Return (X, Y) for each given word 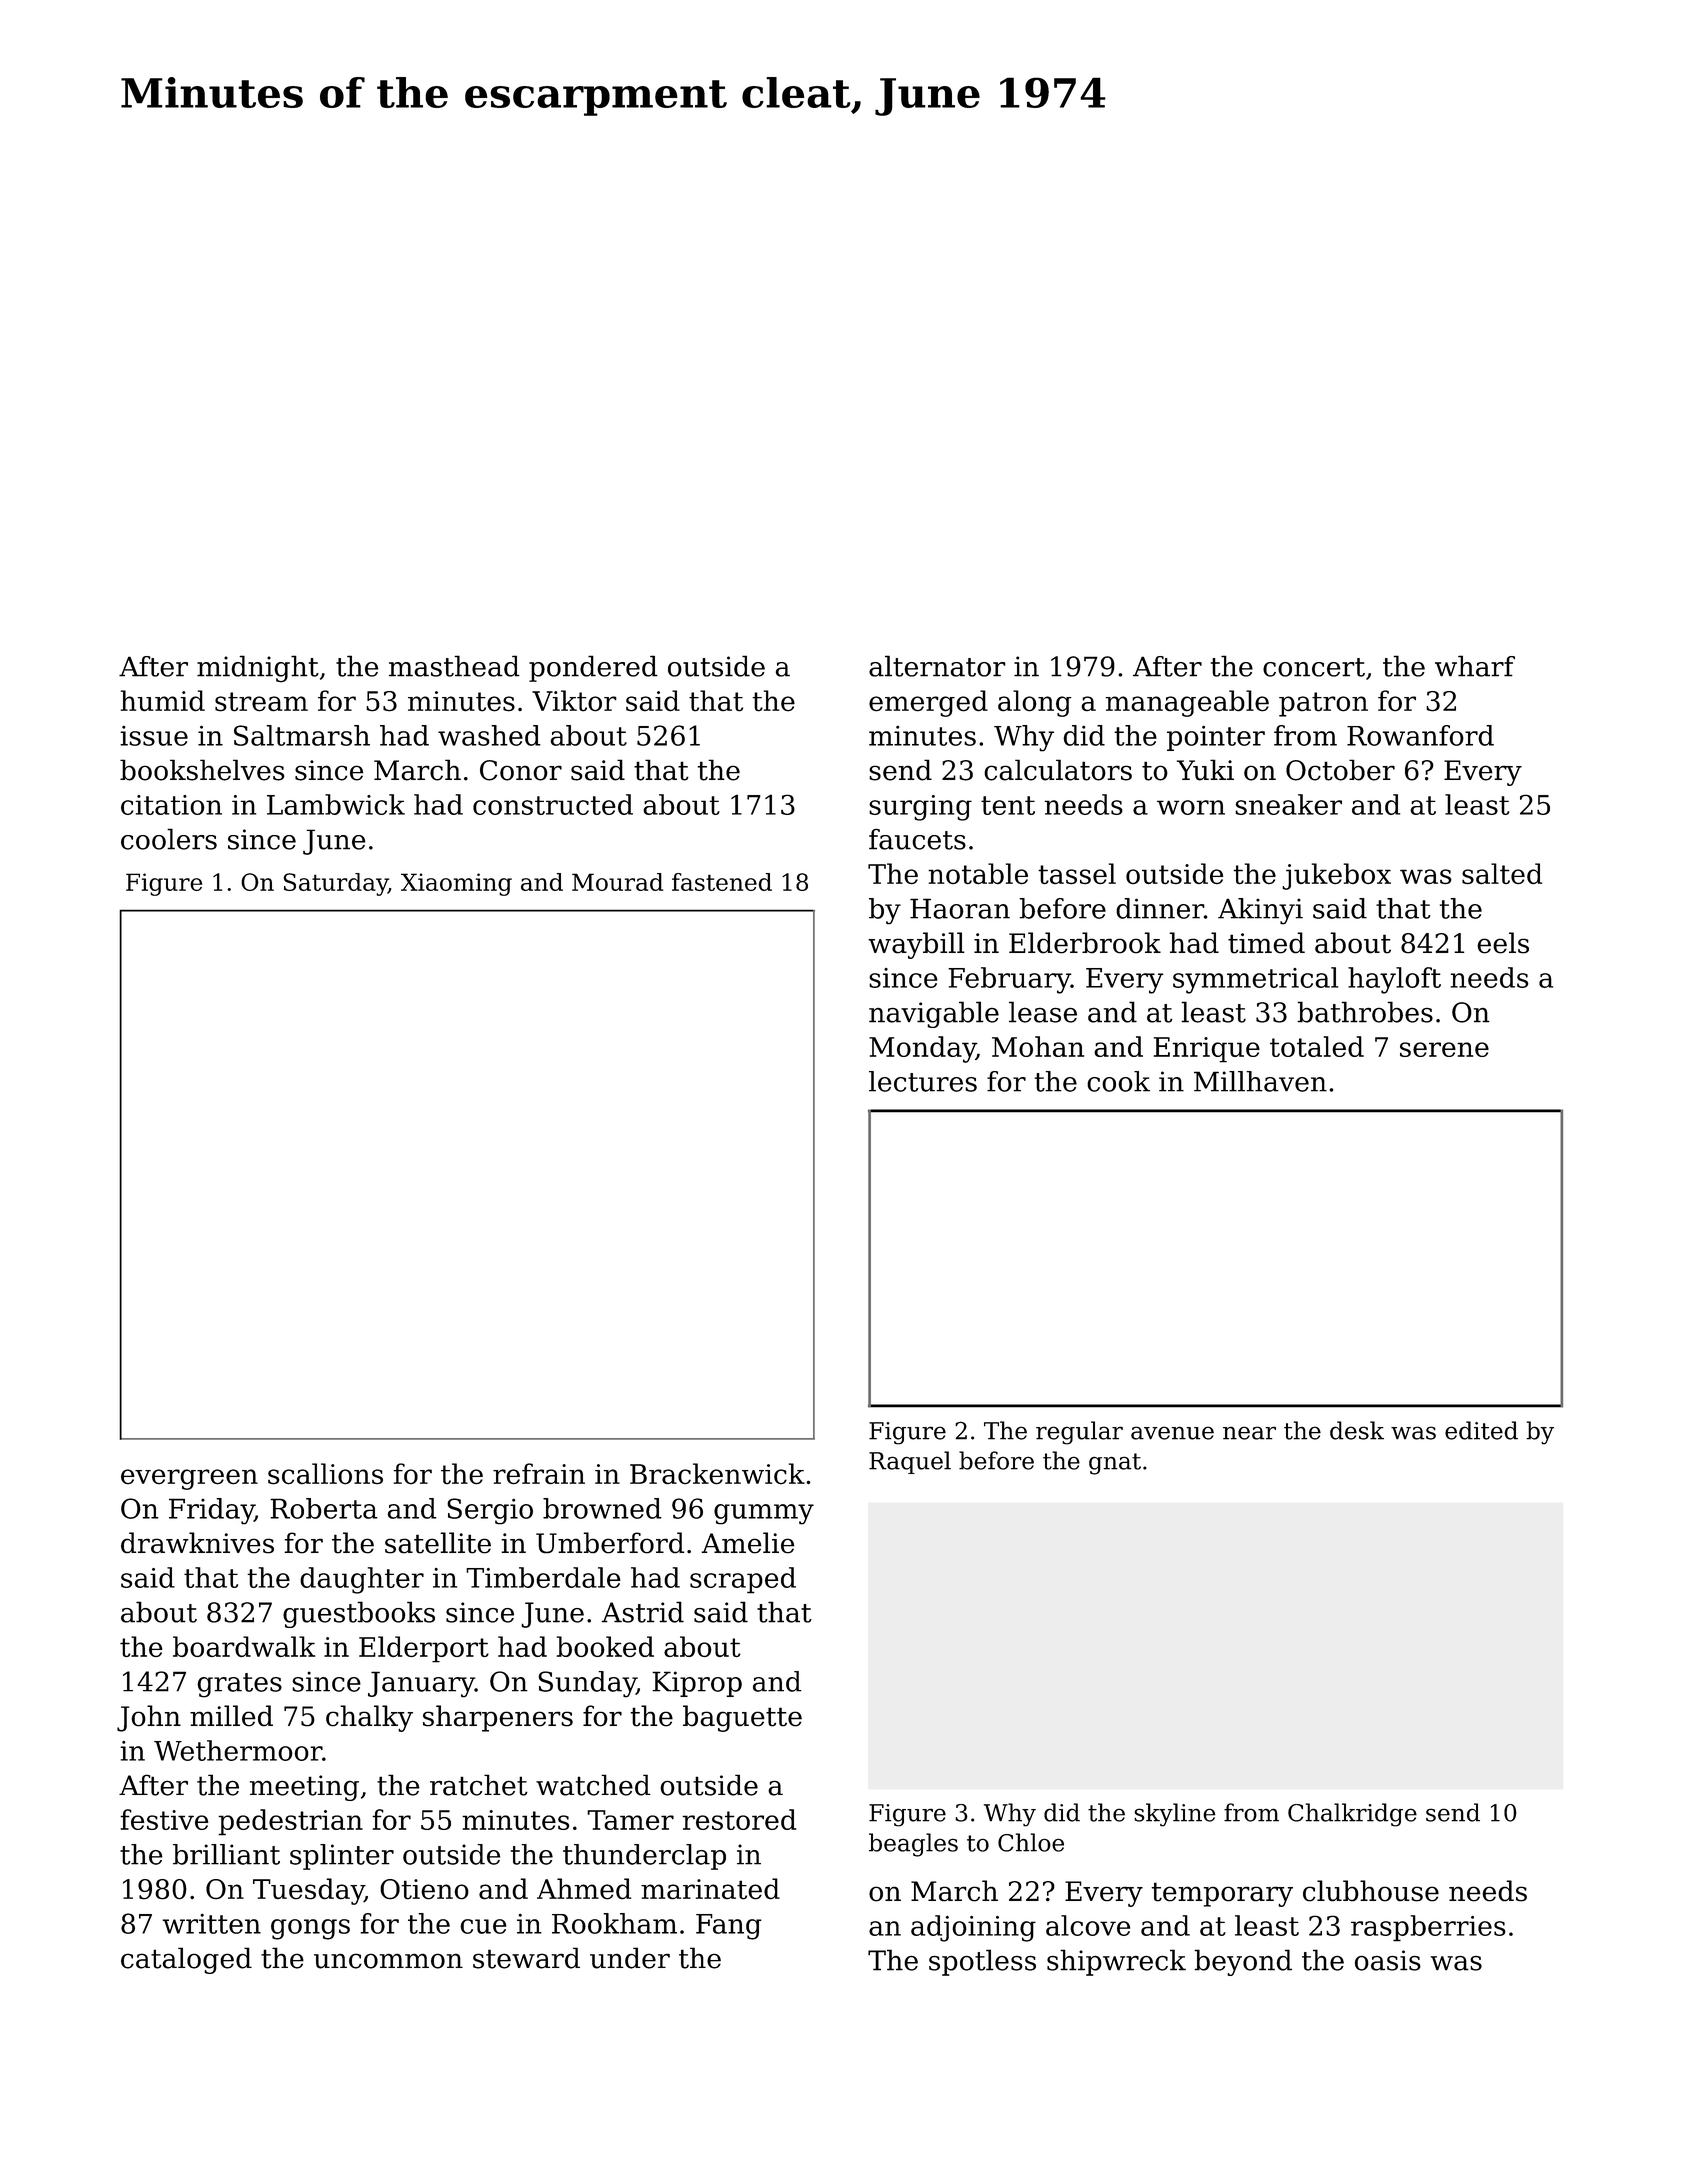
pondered (593, 668)
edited (1481, 1430)
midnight (258, 669)
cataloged (186, 1960)
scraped (743, 1580)
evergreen (189, 1479)
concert (1314, 667)
